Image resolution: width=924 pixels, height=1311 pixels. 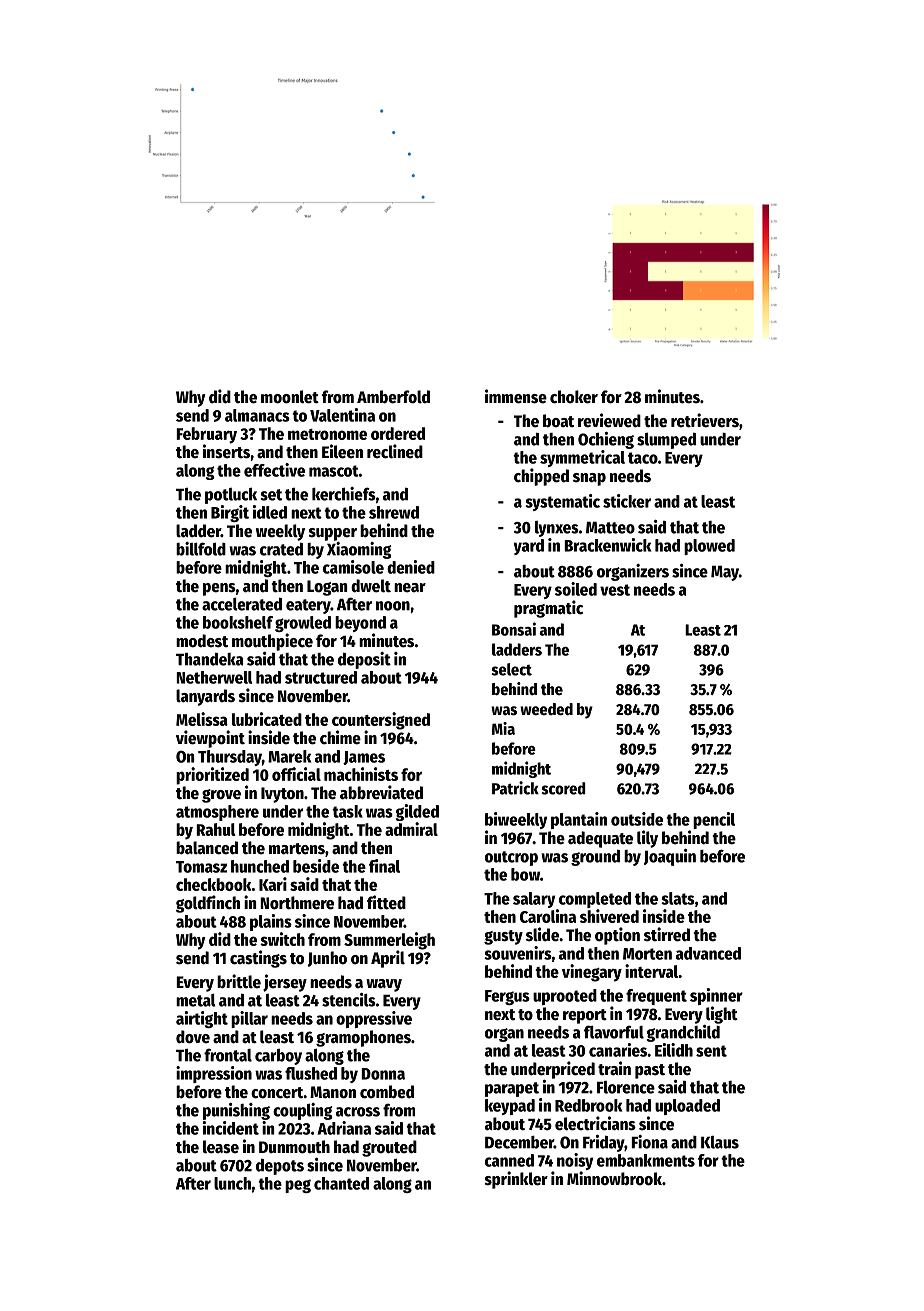 What do you see at coordinates (614, 1032) in the document?
I see `flavorful` at bounding box center [614, 1032].
